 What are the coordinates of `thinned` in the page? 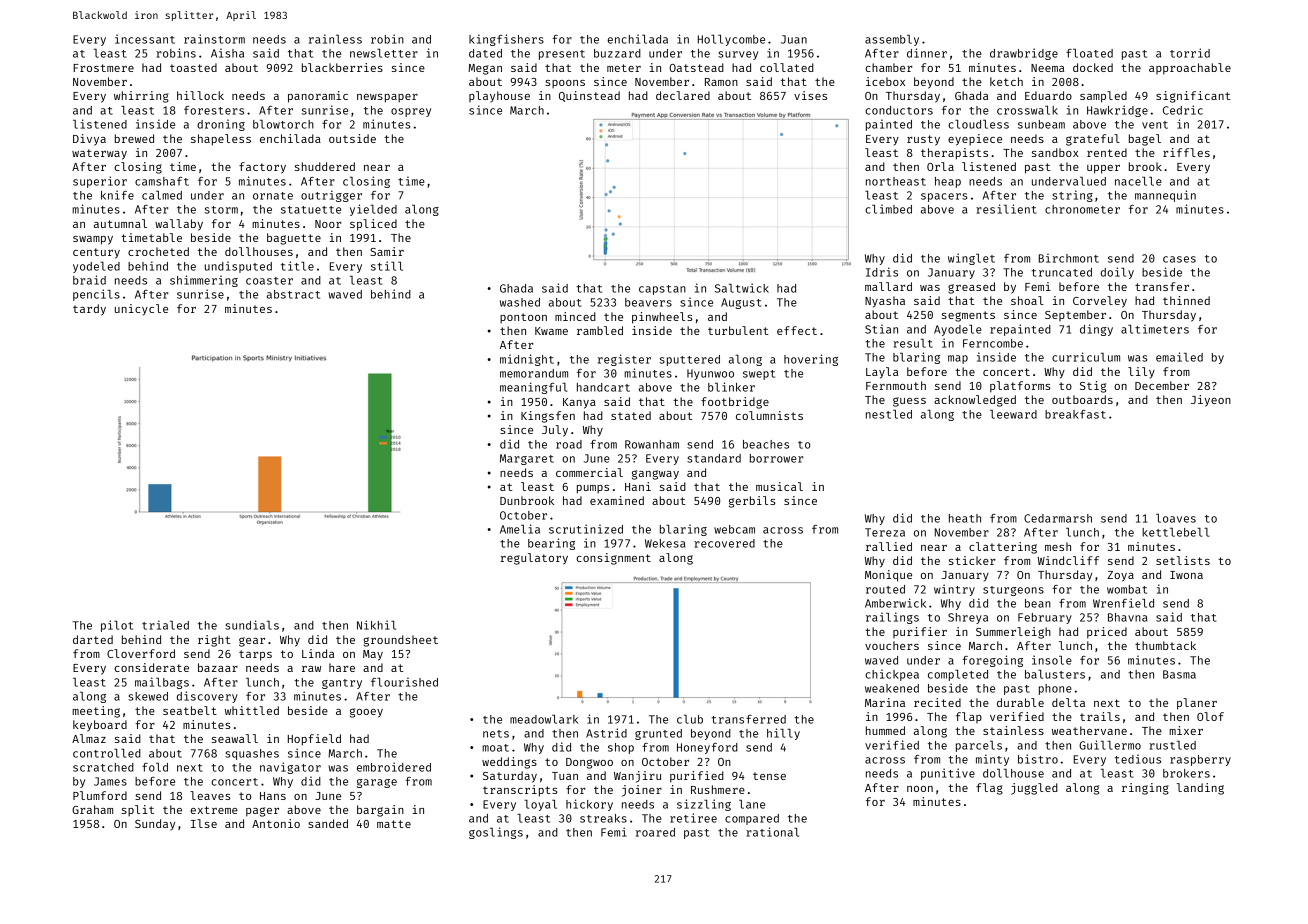 It's located at (1186, 300).
